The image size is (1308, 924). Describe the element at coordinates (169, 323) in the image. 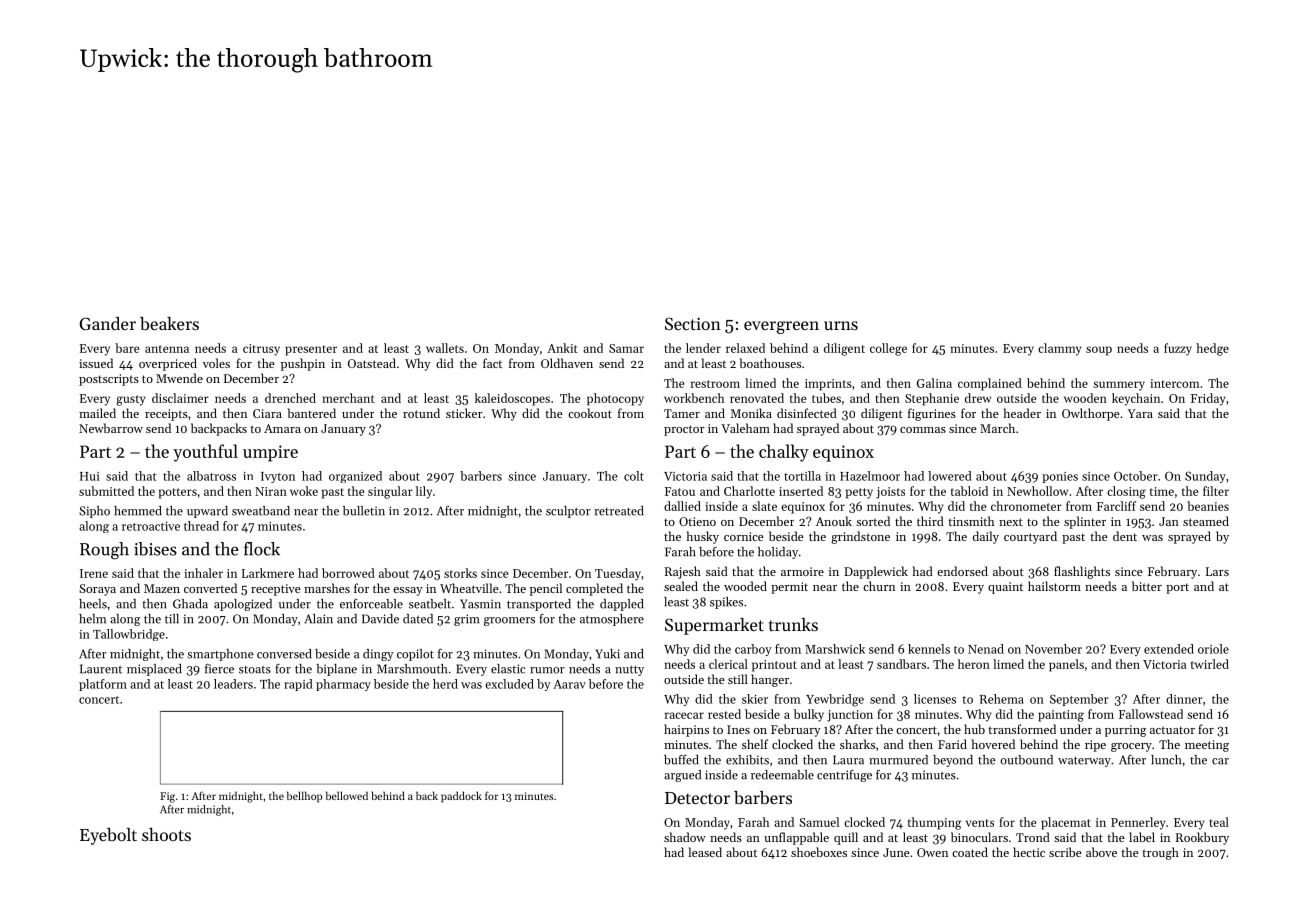

I see `beakers` at that location.
